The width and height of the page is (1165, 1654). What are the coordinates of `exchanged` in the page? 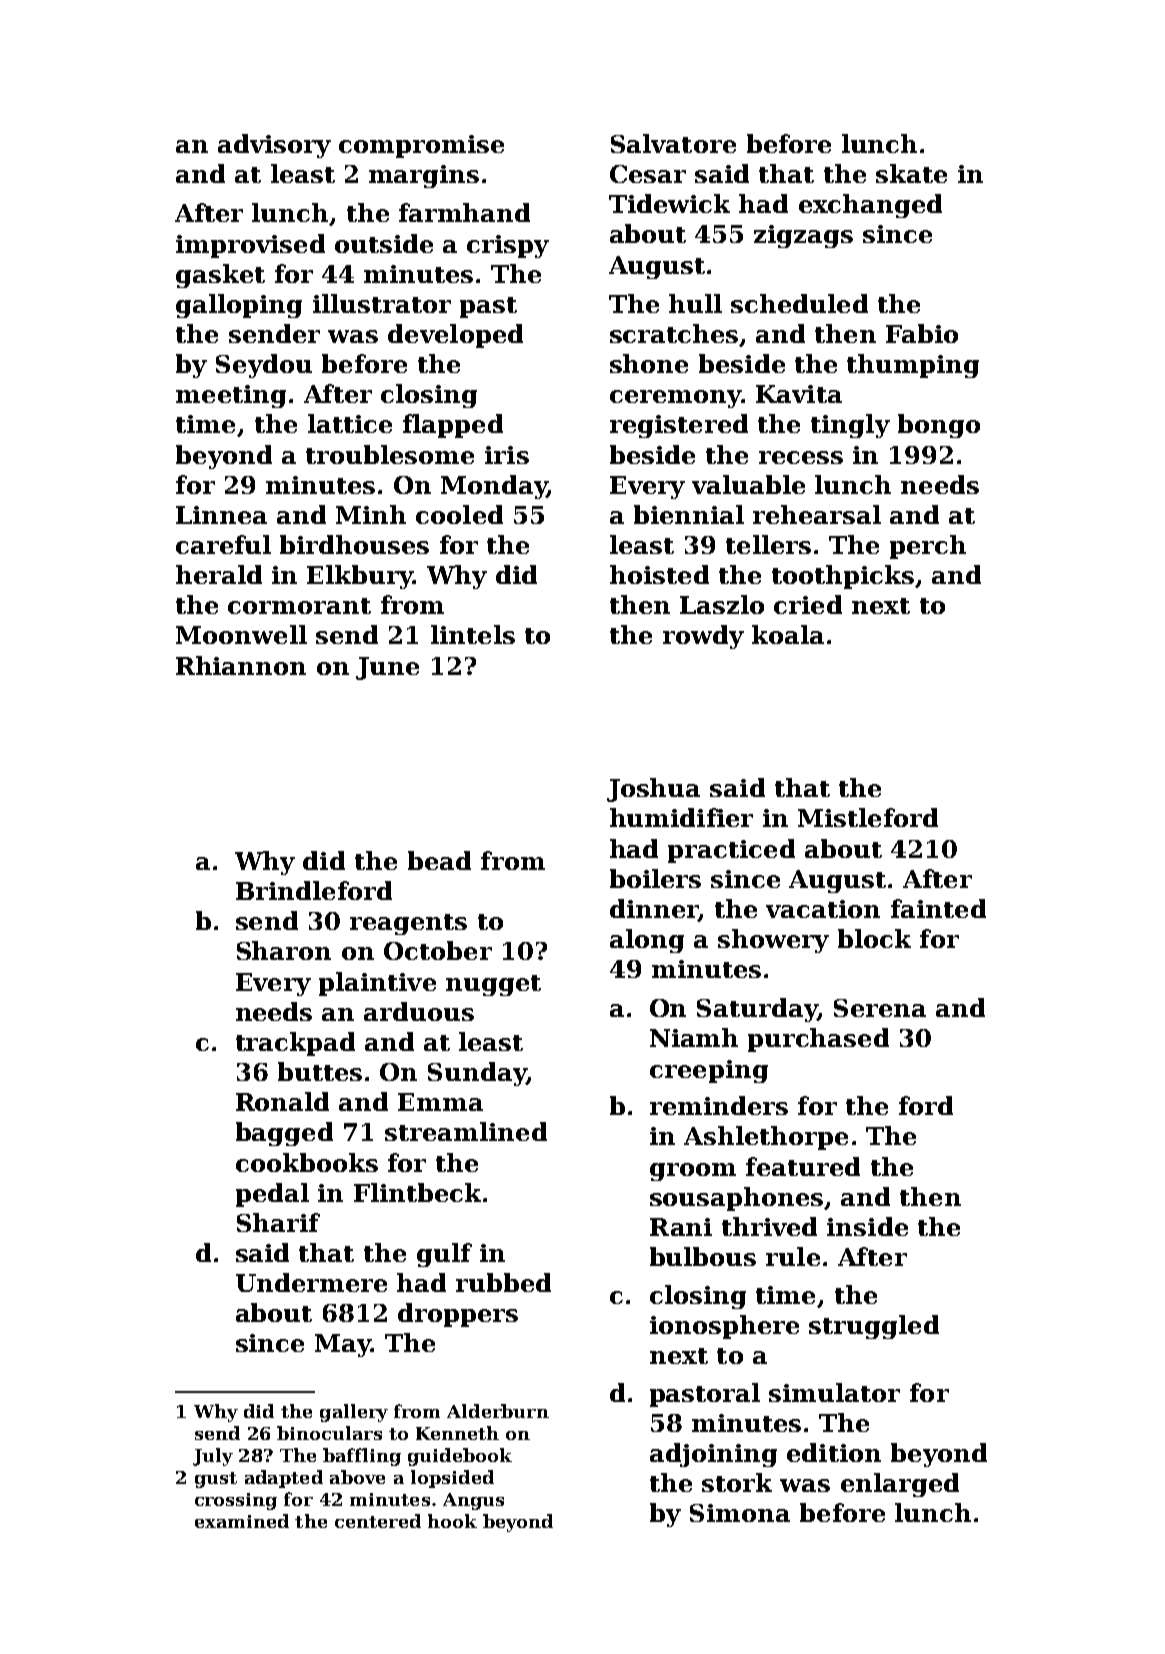 It's located at (870, 206).
